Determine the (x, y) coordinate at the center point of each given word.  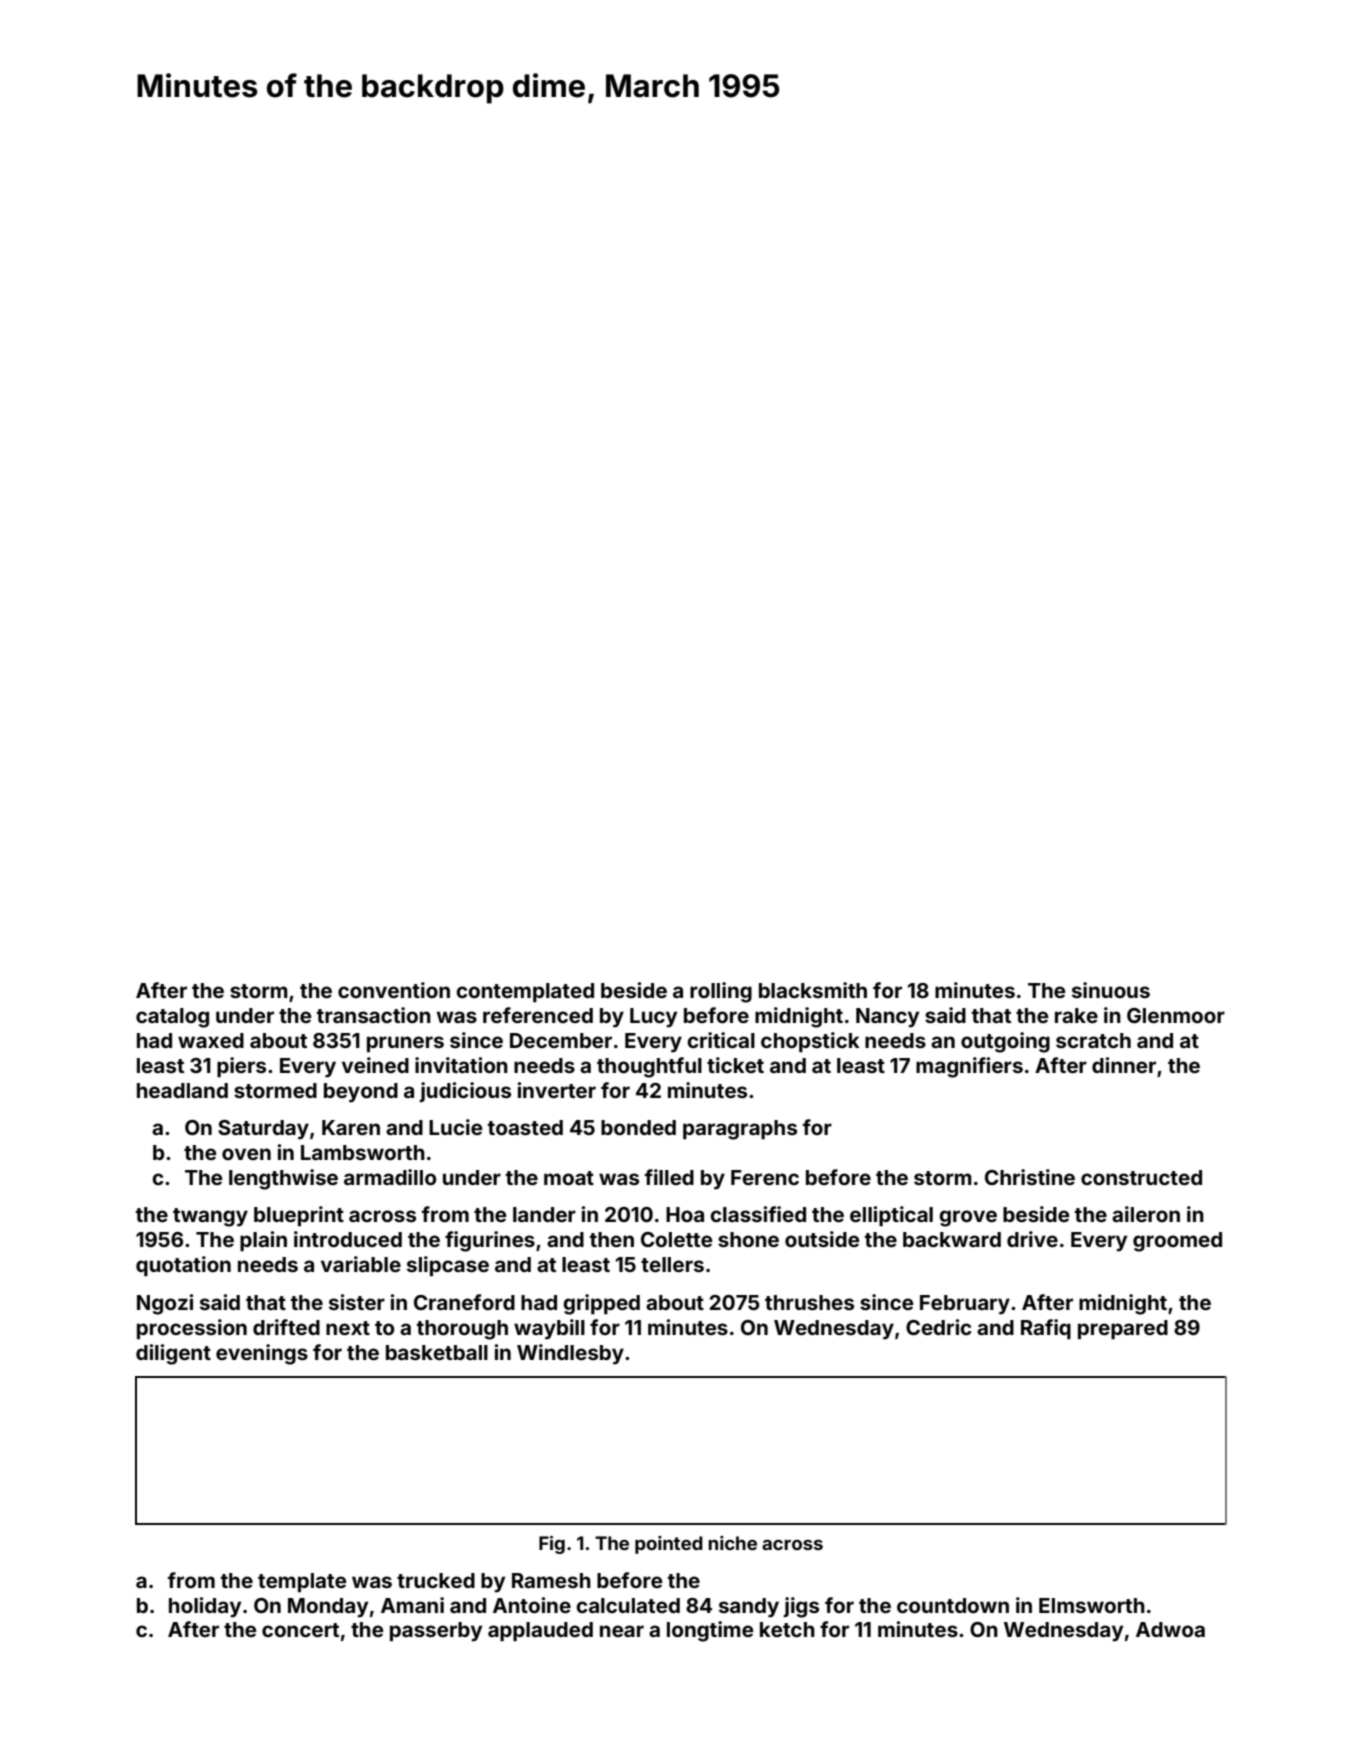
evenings (262, 1354)
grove (968, 1218)
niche (732, 1543)
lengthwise (283, 1179)
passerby (436, 1632)
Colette (676, 1239)
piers (241, 1067)
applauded (540, 1631)
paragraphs (740, 1130)
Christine (1030, 1177)
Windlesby (570, 1354)
